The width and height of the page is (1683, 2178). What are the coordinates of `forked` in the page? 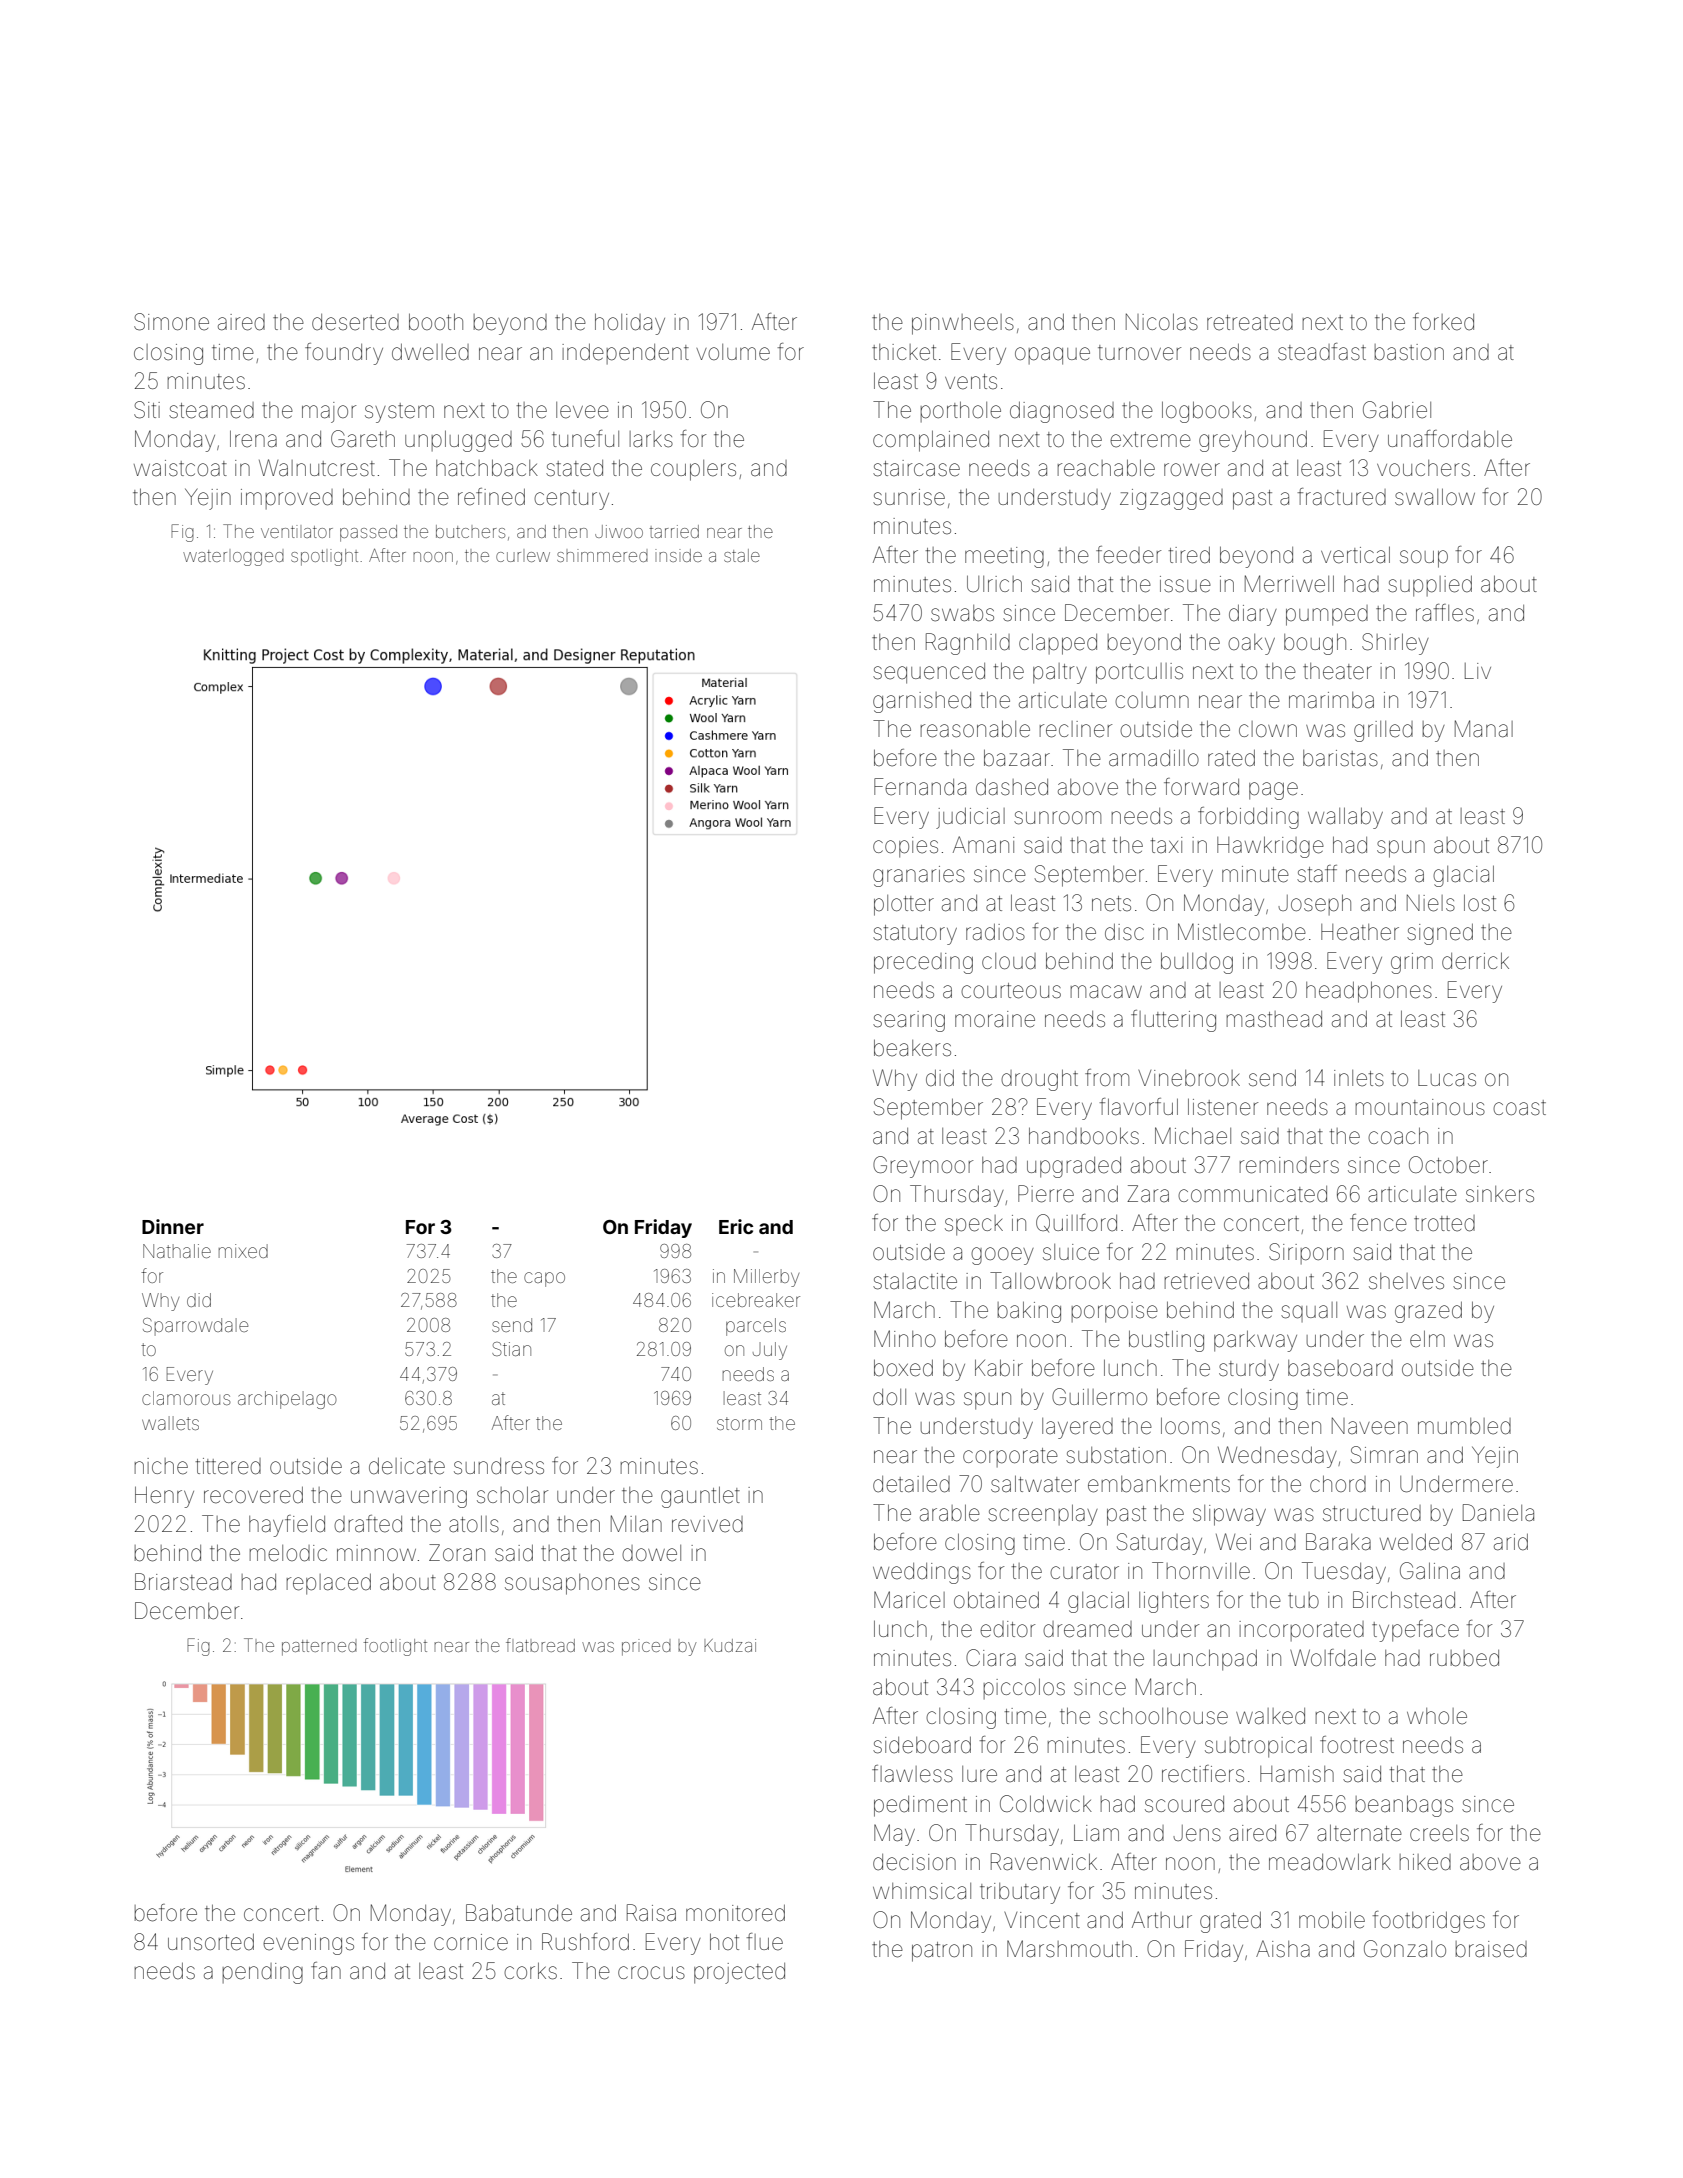 It's located at (1443, 322).
